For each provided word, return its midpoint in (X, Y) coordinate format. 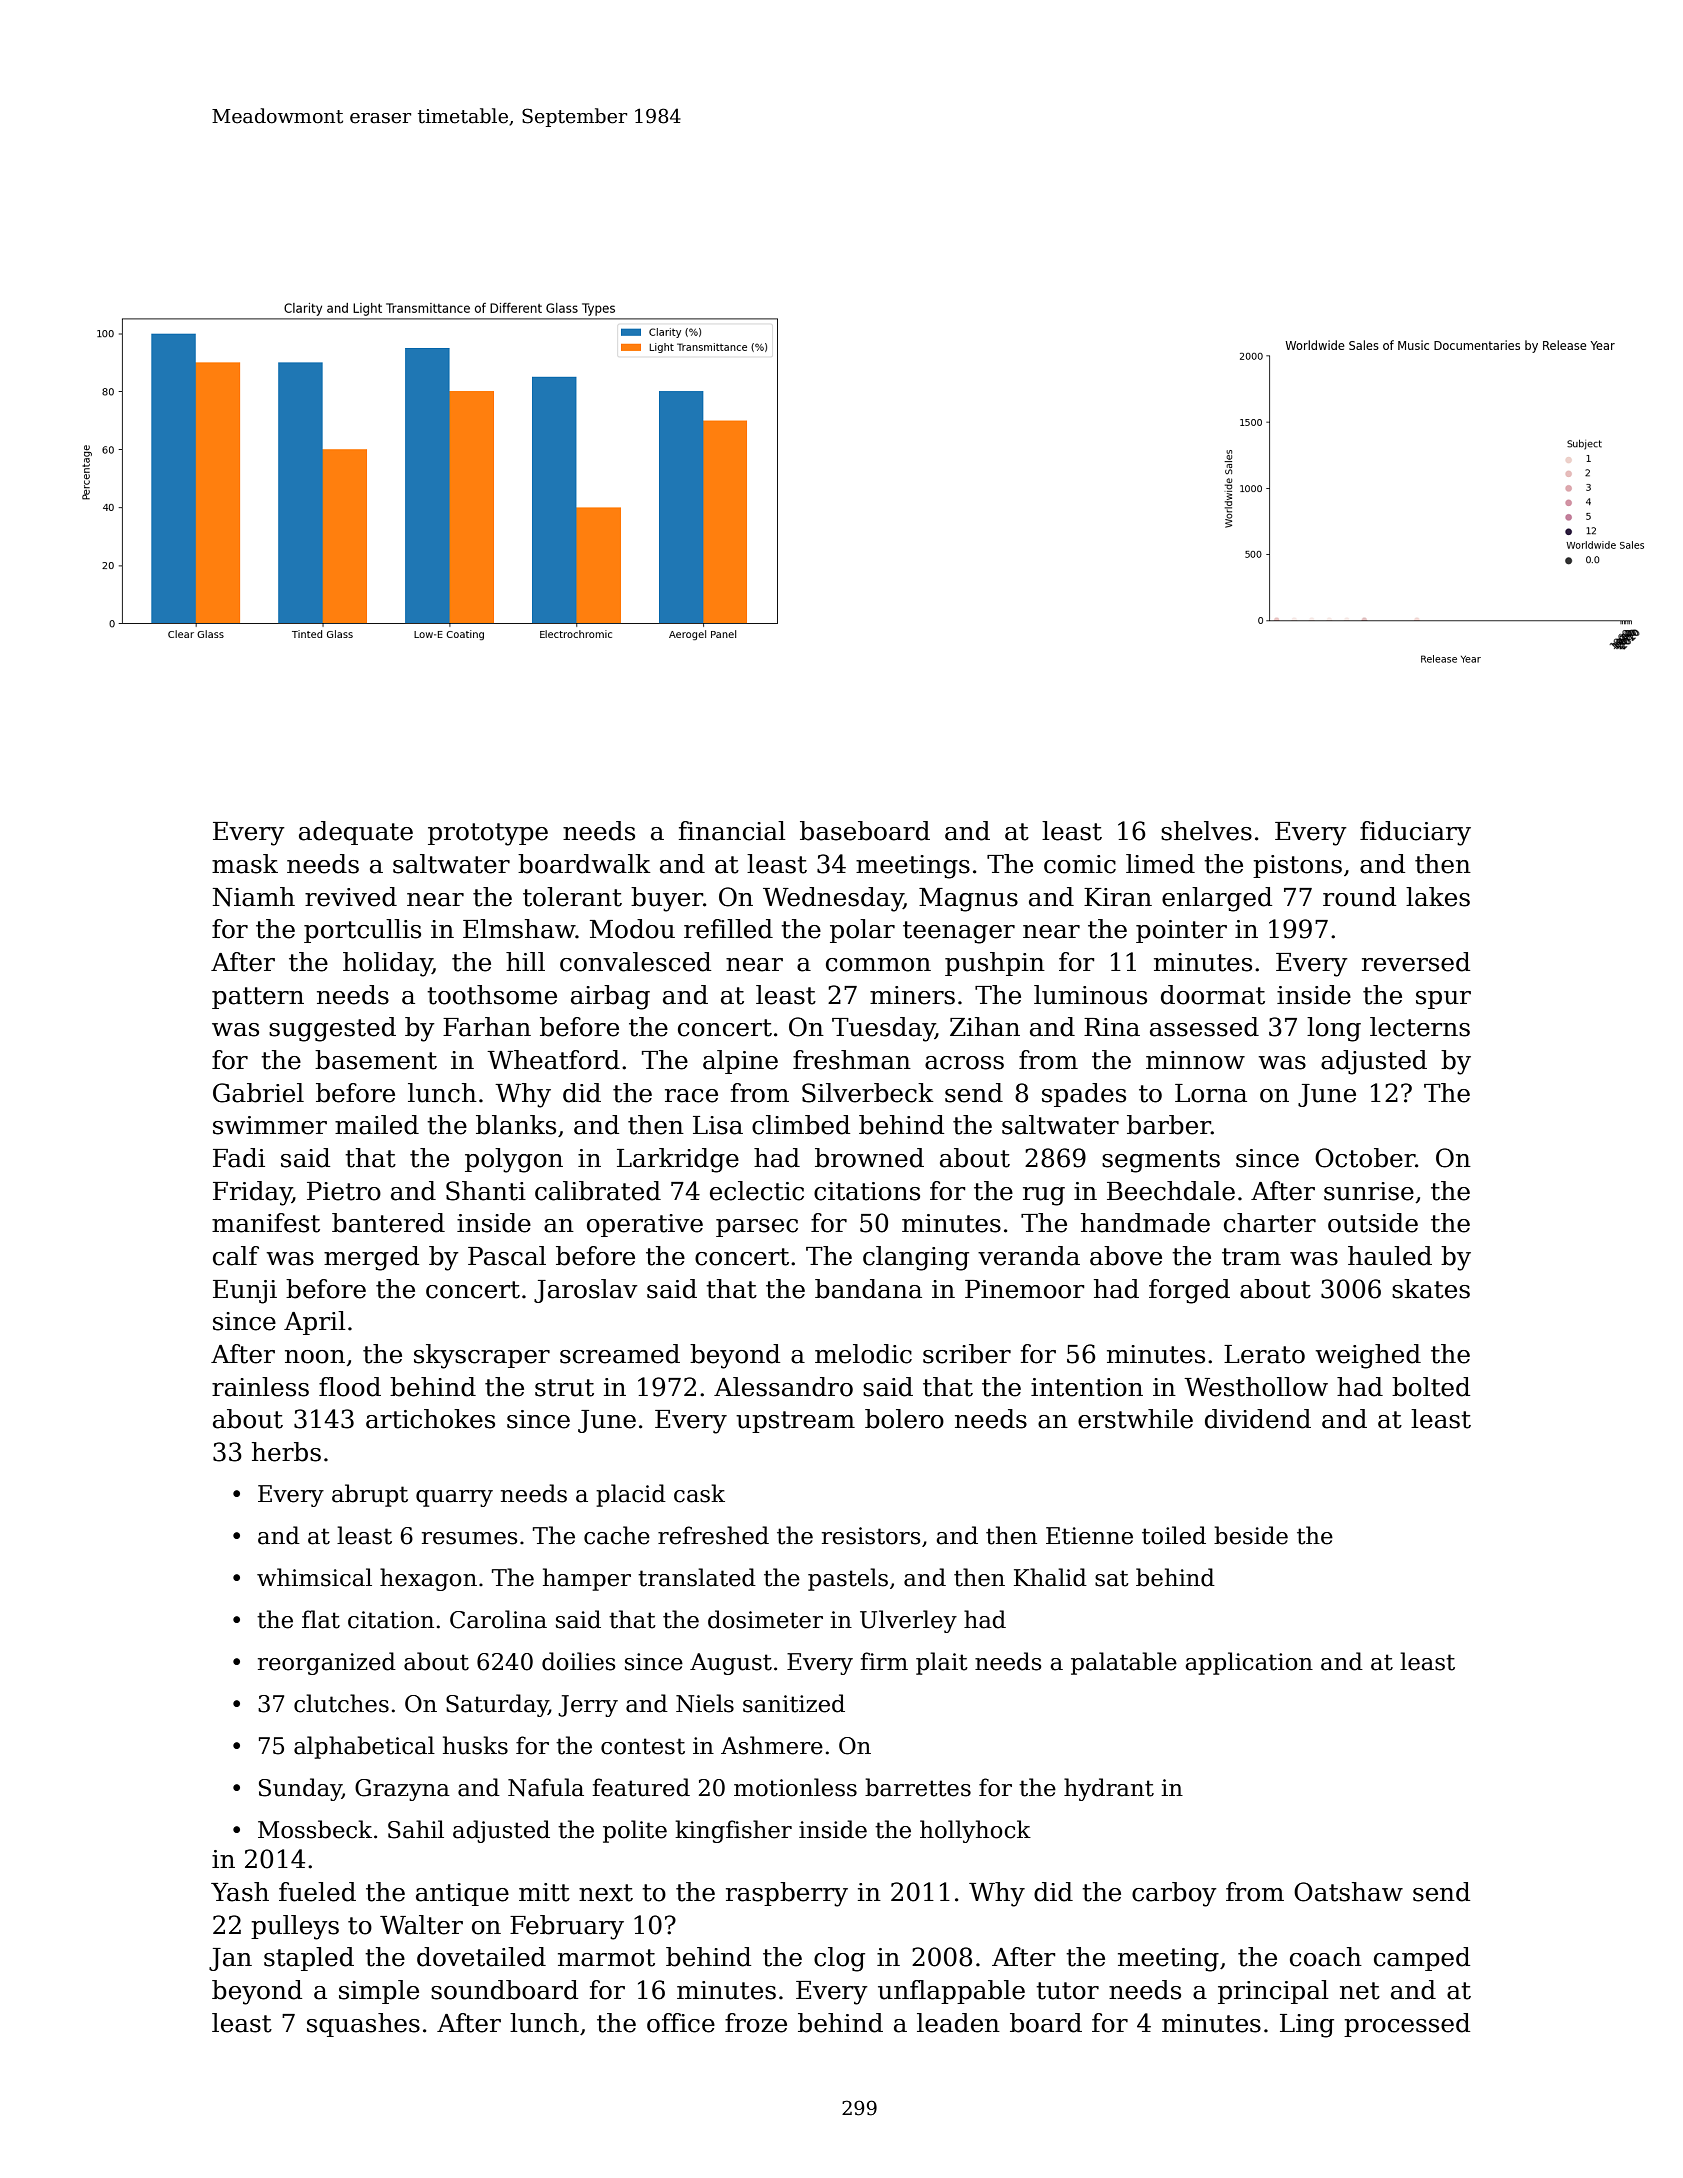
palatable (1124, 1663)
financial (732, 831)
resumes (470, 1538)
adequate (356, 833)
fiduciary (1415, 833)
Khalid (1050, 1577)
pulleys (295, 1927)
